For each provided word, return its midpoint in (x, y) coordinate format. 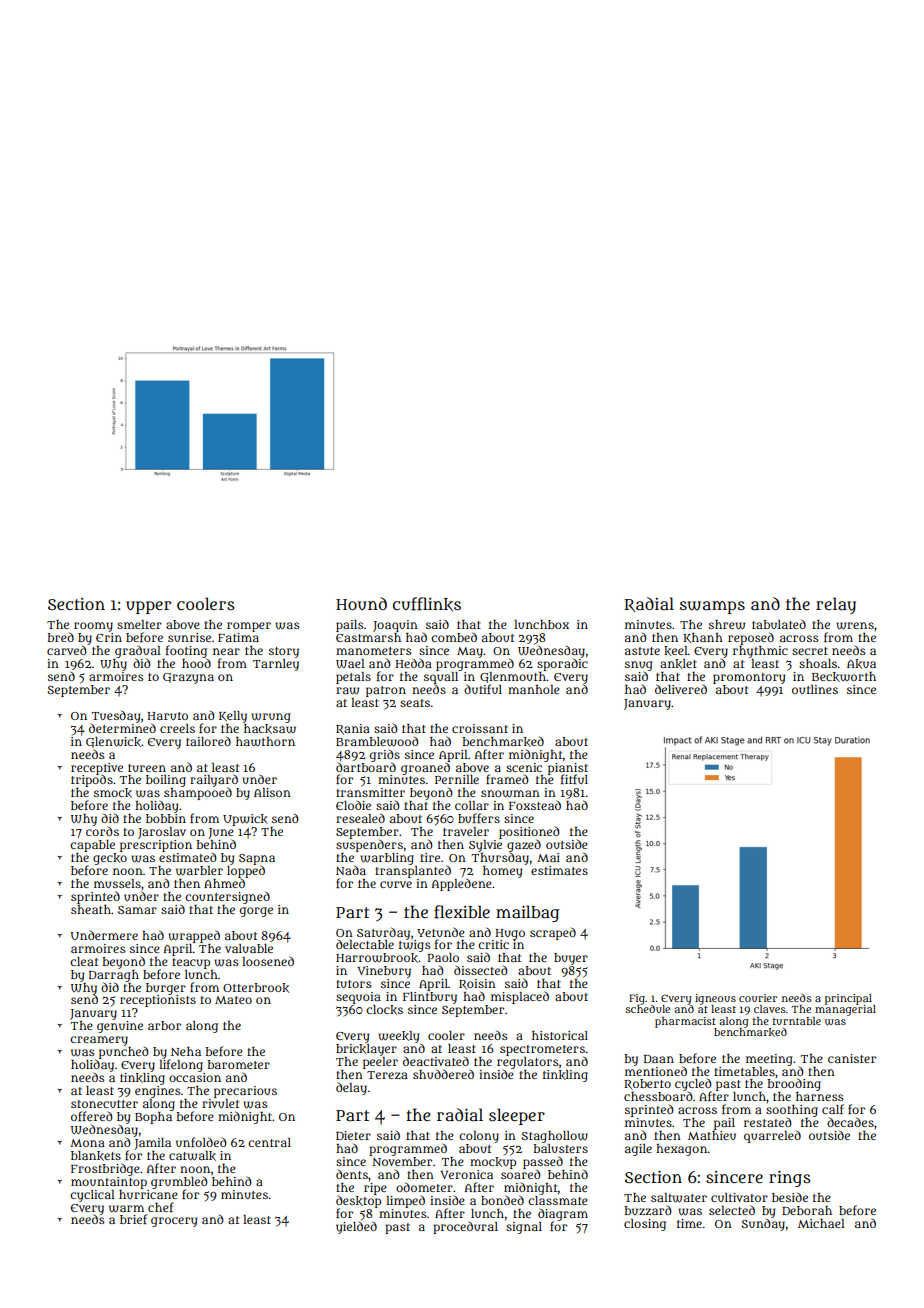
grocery (174, 1222)
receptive (97, 769)
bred (60, 637)
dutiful (483, 689)
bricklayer (366, 1050)
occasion (195, 1077)
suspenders (369, 845)
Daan (659, 1059)
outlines (815, 689)
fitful (574, 779)
